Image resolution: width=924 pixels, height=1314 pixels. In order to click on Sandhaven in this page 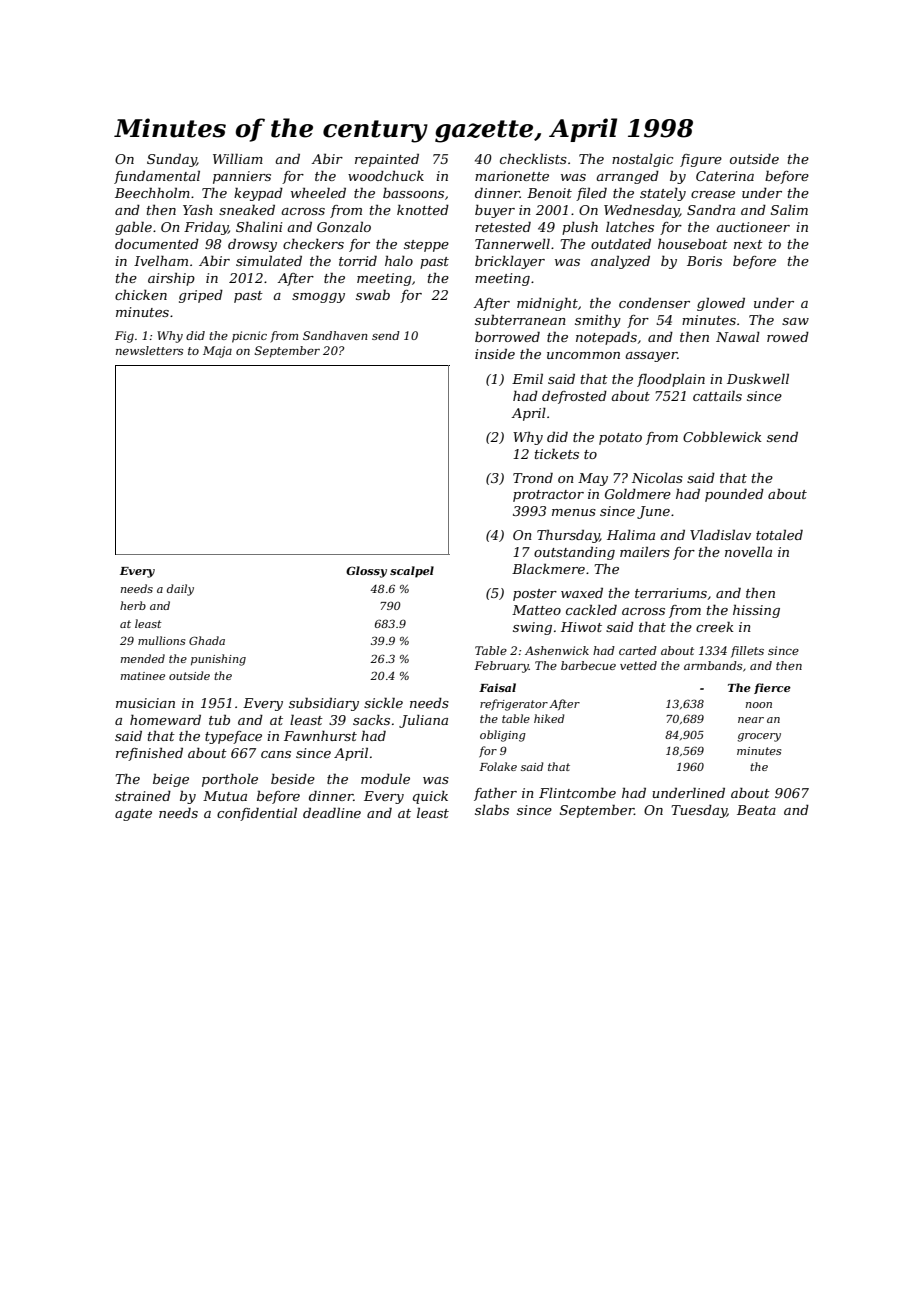, I will do `click(335, 335)`.
